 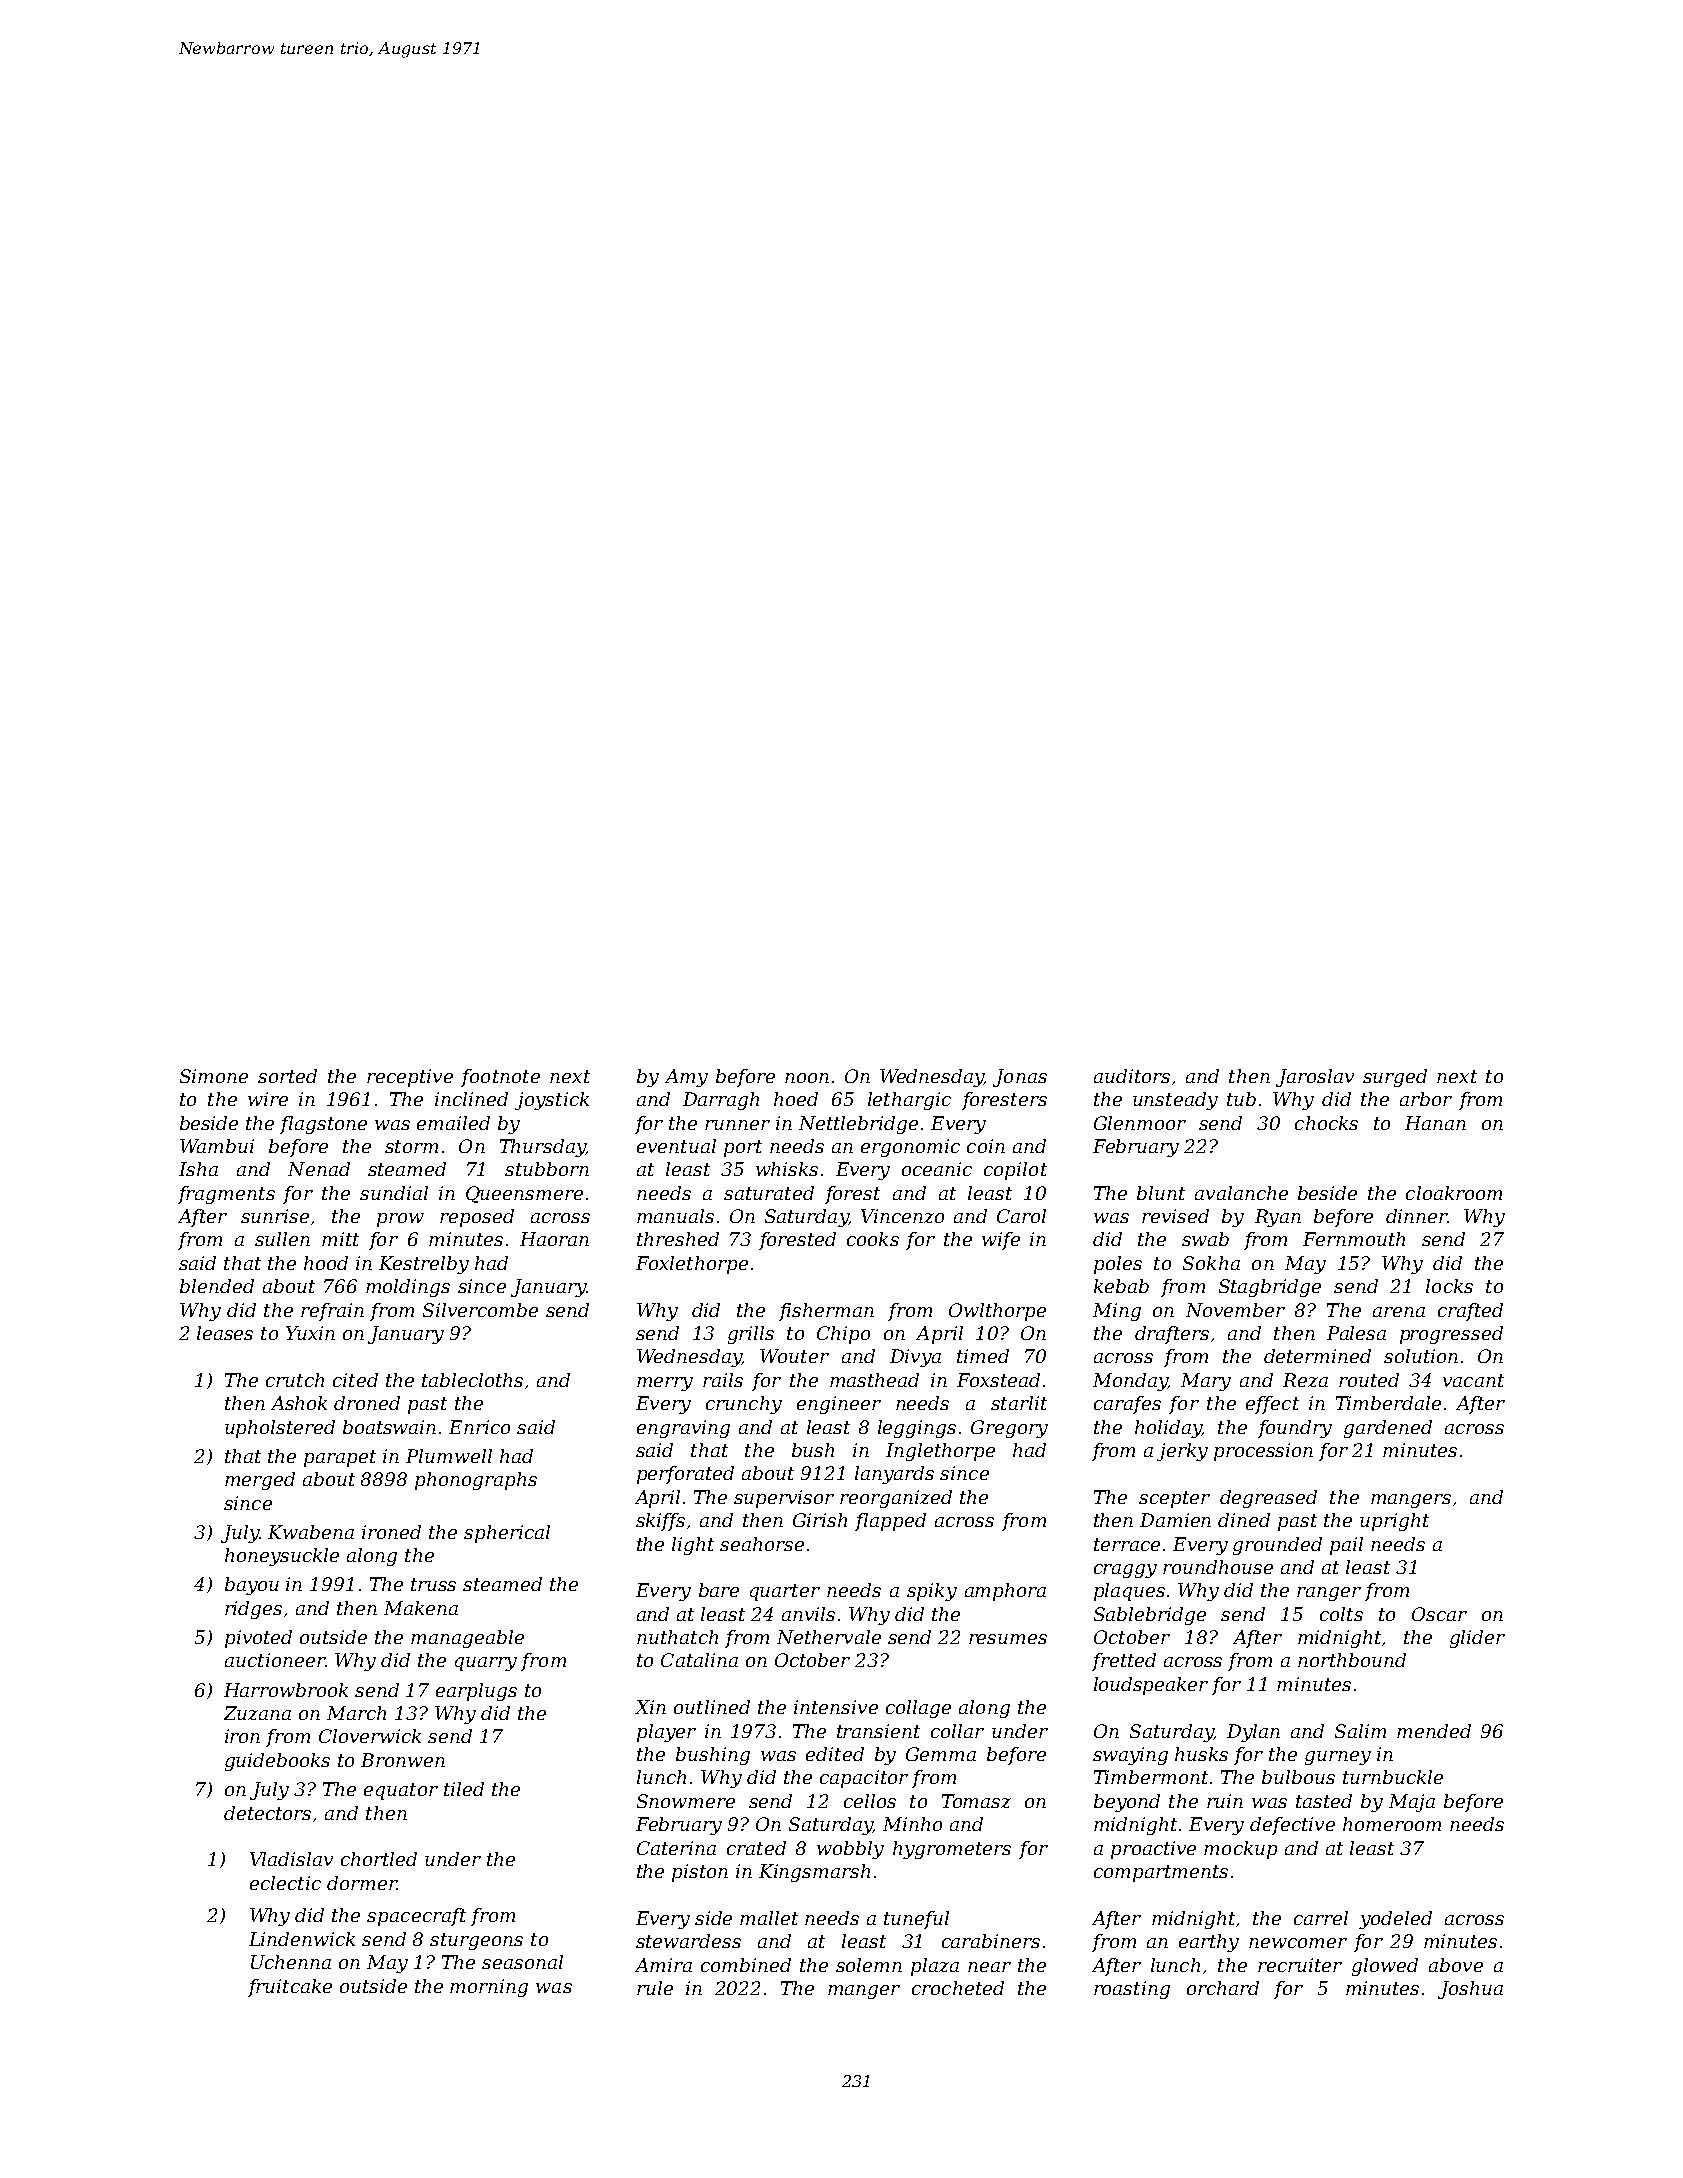 What do you see at coordinates (756, 1848) in the document?
I see `crated` at bounding box center [756, 1848].
